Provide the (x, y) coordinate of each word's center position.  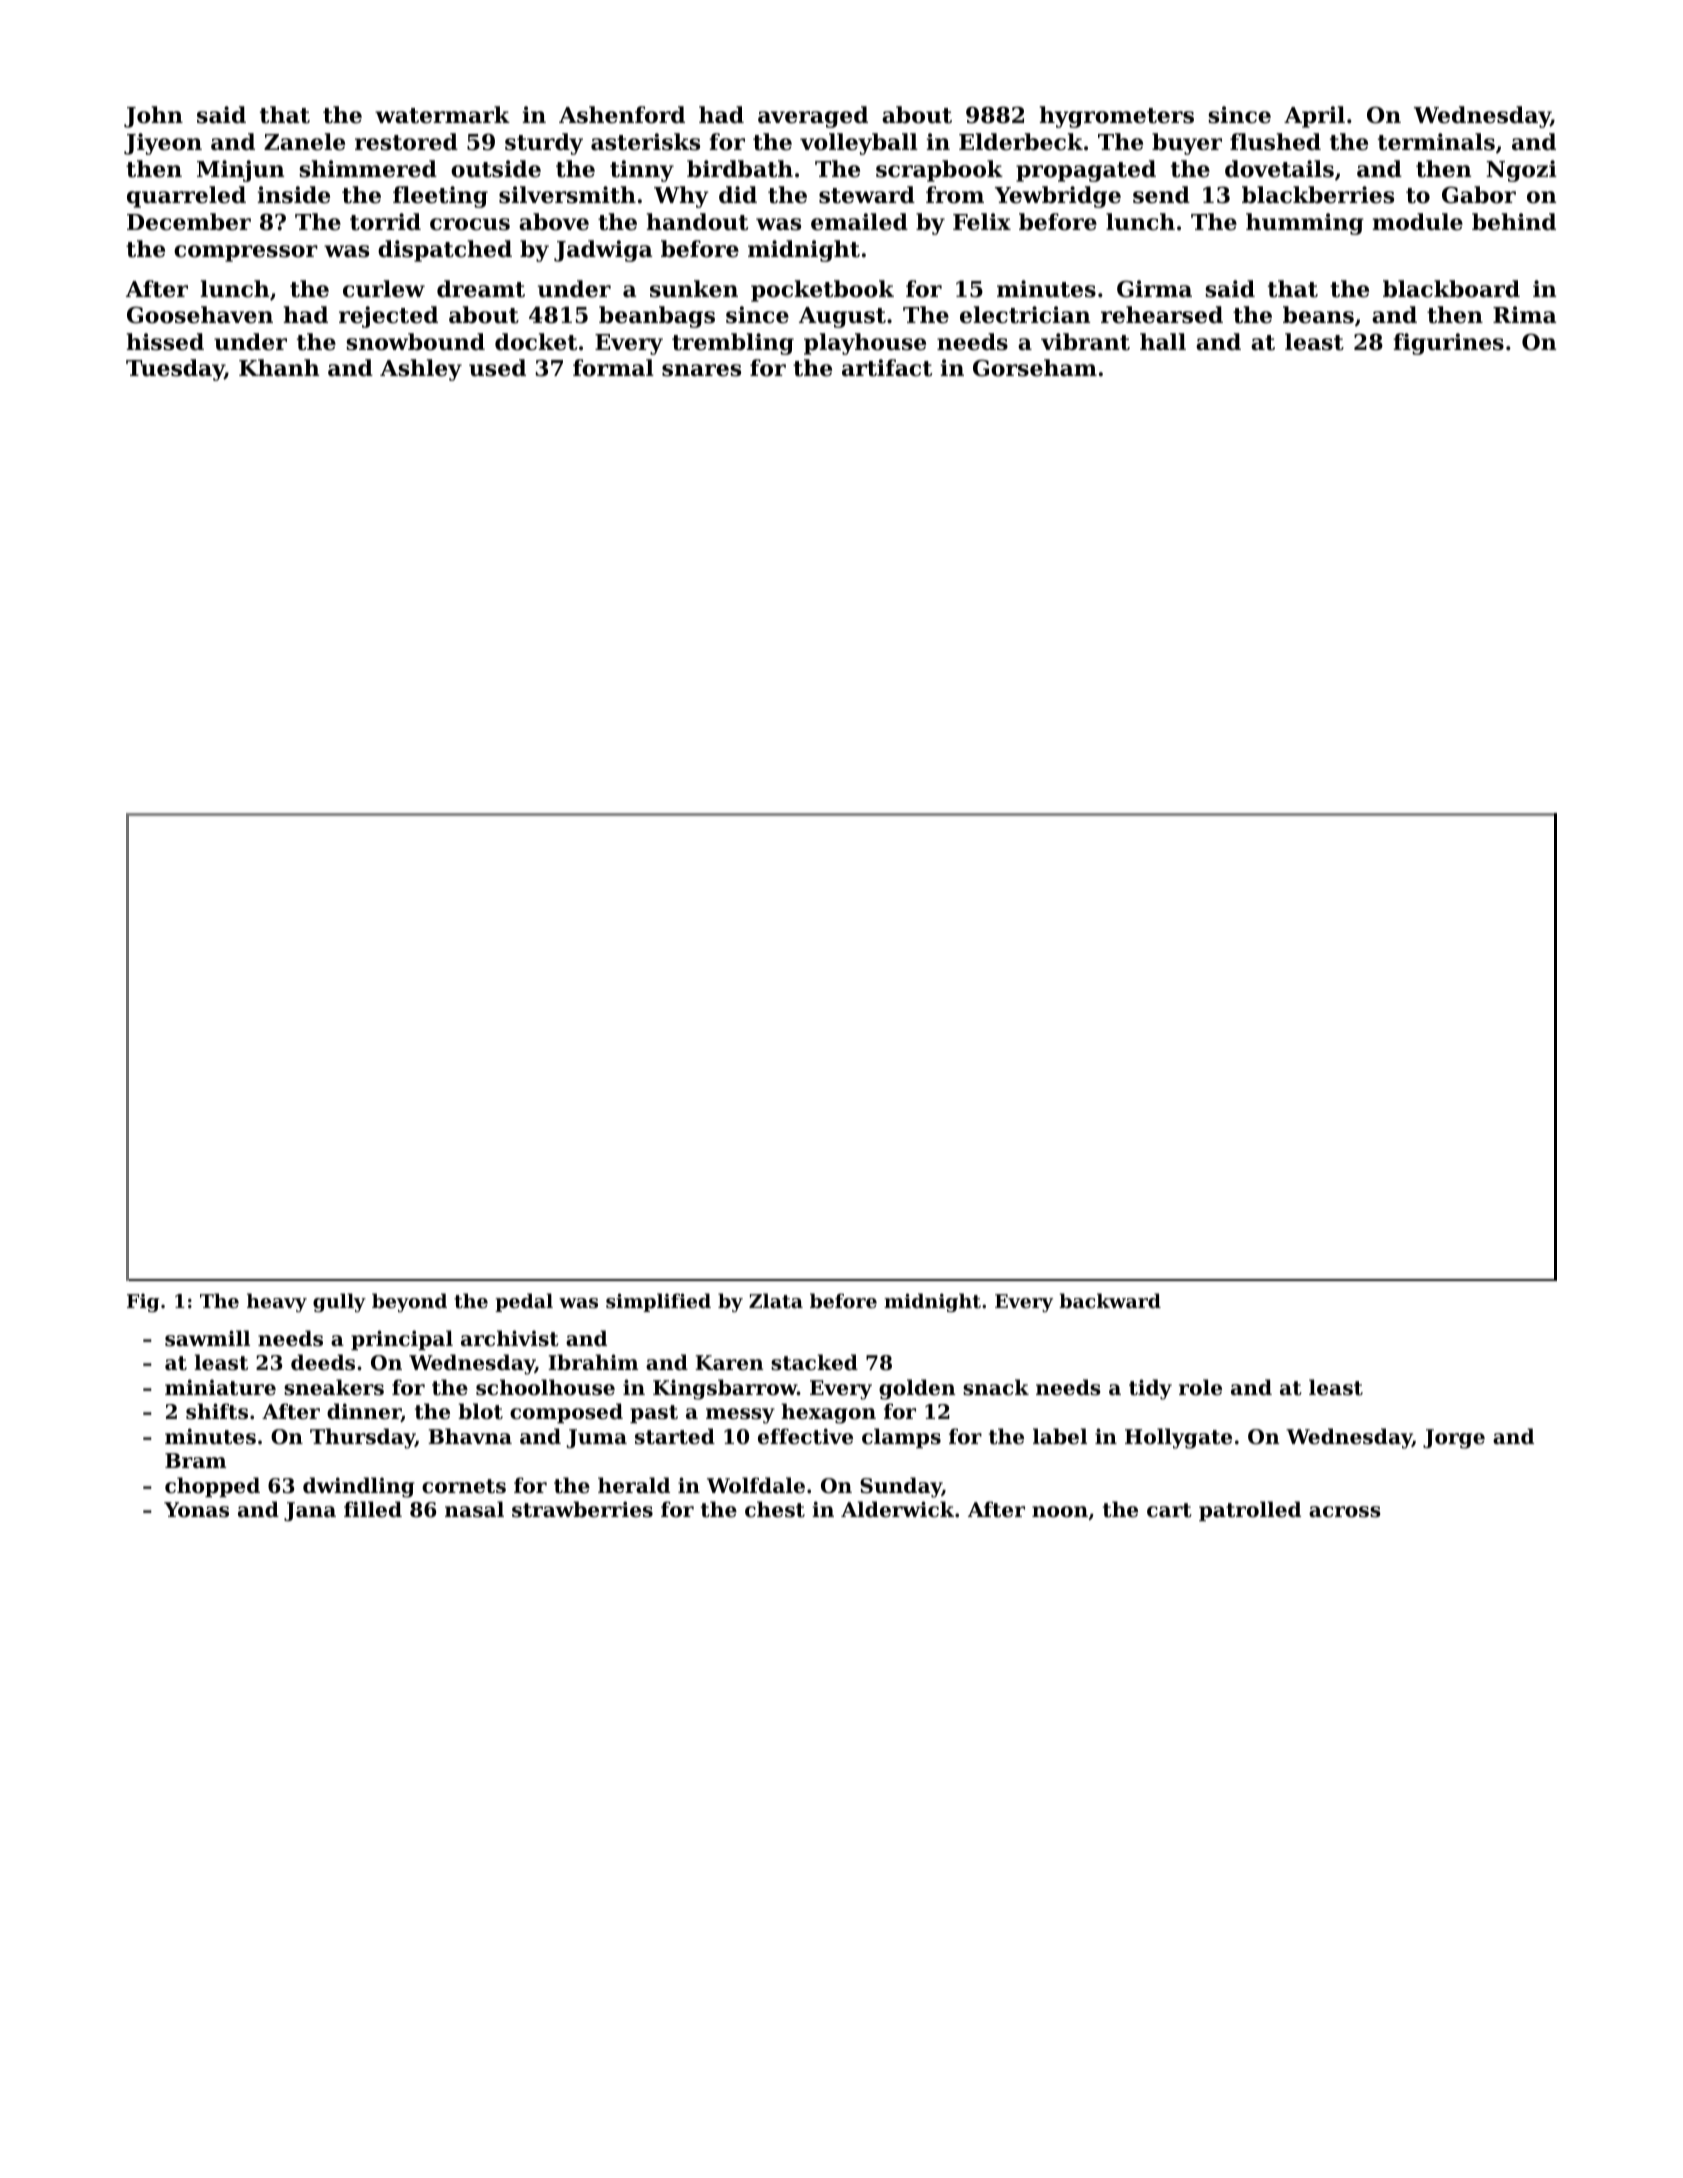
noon (1060, 1512)
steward (867, 195)
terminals (1436, 142)
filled (373, 1509)
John (153, 117)
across (1345, 1512)
